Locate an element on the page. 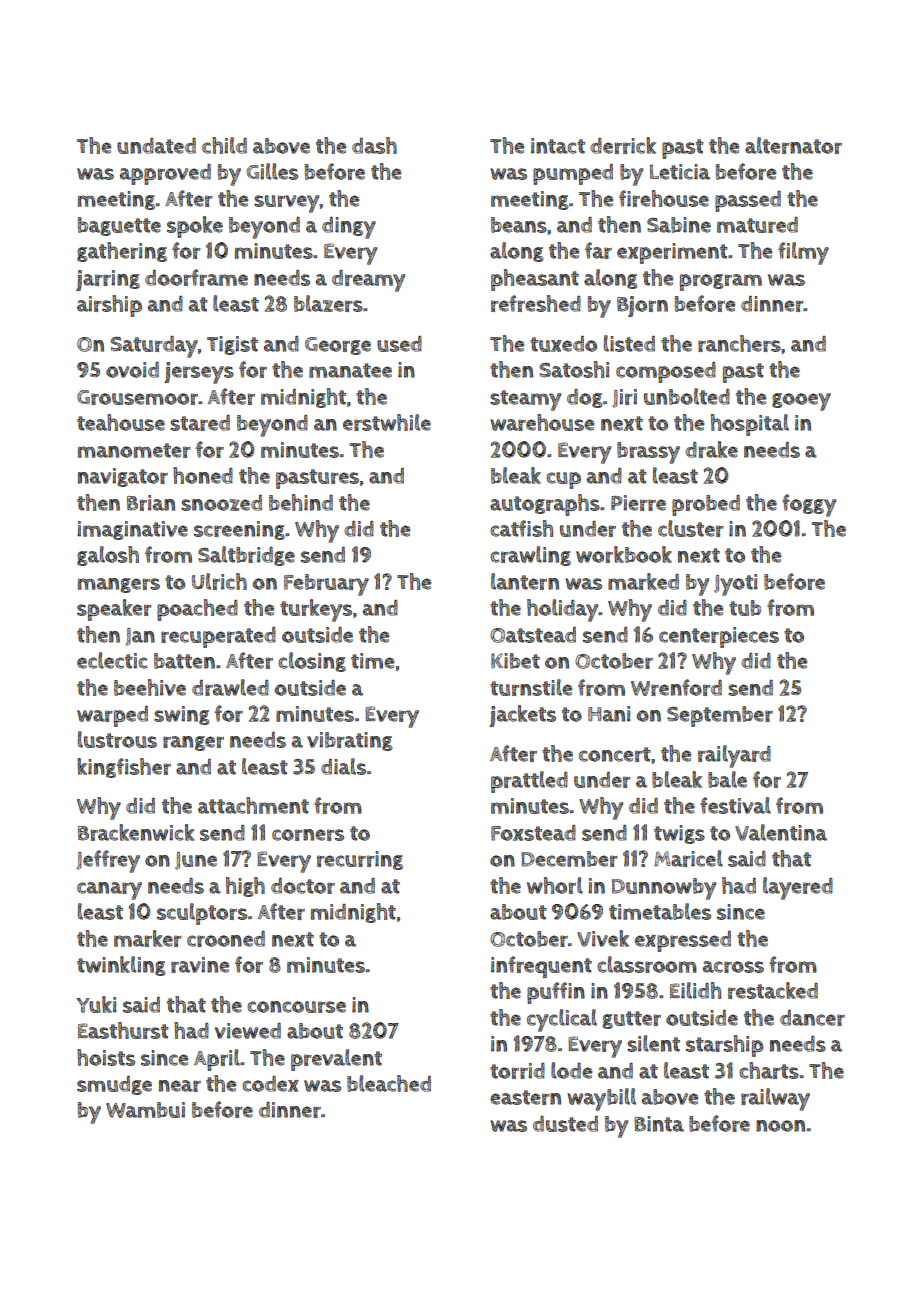 This image has height=1311, width=924. Wambui is located at coordinates (145, 1110).
